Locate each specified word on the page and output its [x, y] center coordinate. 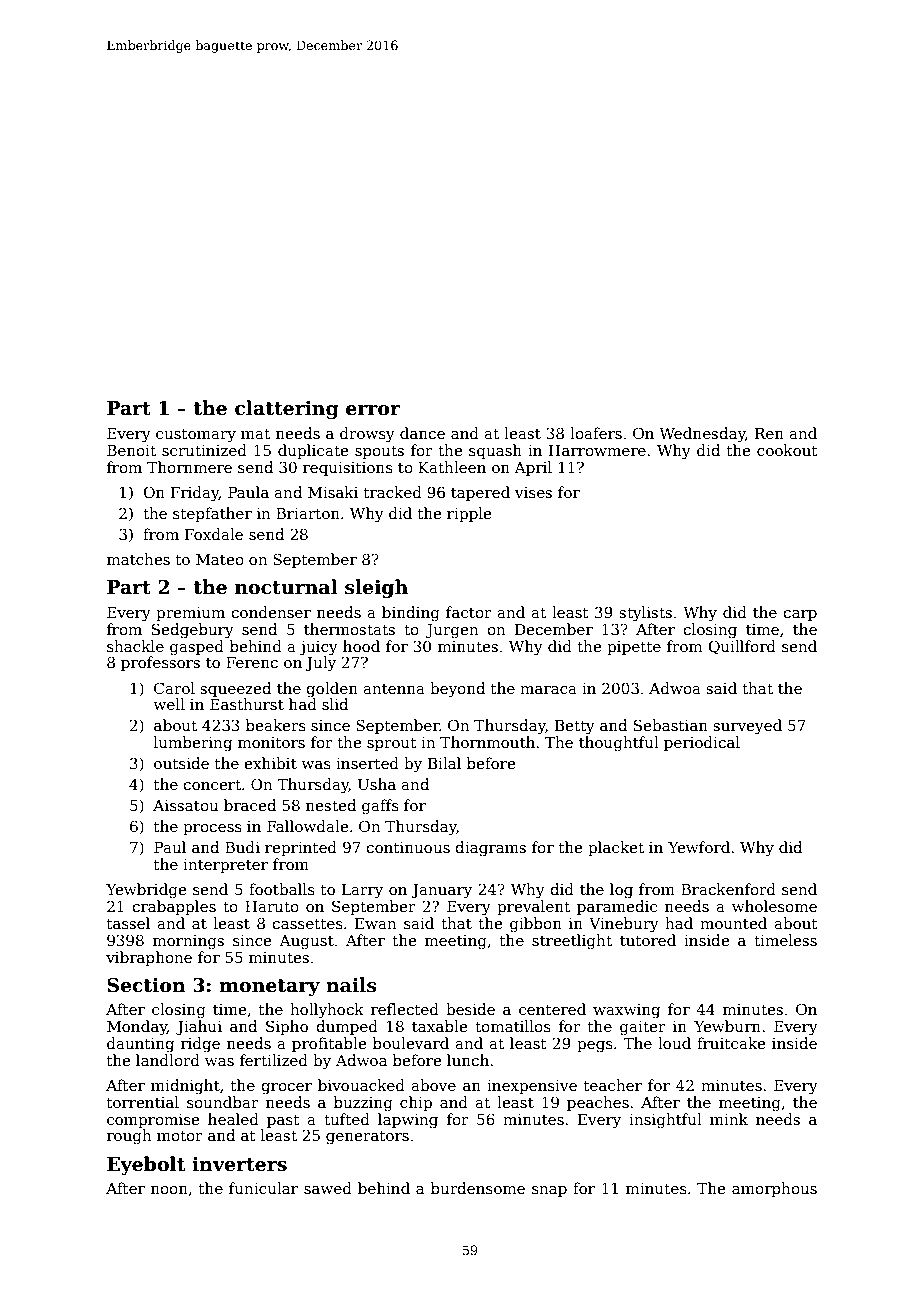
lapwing [408, 1121]
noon [169, 1190]
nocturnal [286, 587]
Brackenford [728, 889]
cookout [787, 450]
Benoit [131, 450]
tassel [128, 923]
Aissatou [185, 805]
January [441, 891]
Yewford [699, 847]
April [533, 468]
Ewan [376, 923]
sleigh [376, 588]
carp [800, 615]
